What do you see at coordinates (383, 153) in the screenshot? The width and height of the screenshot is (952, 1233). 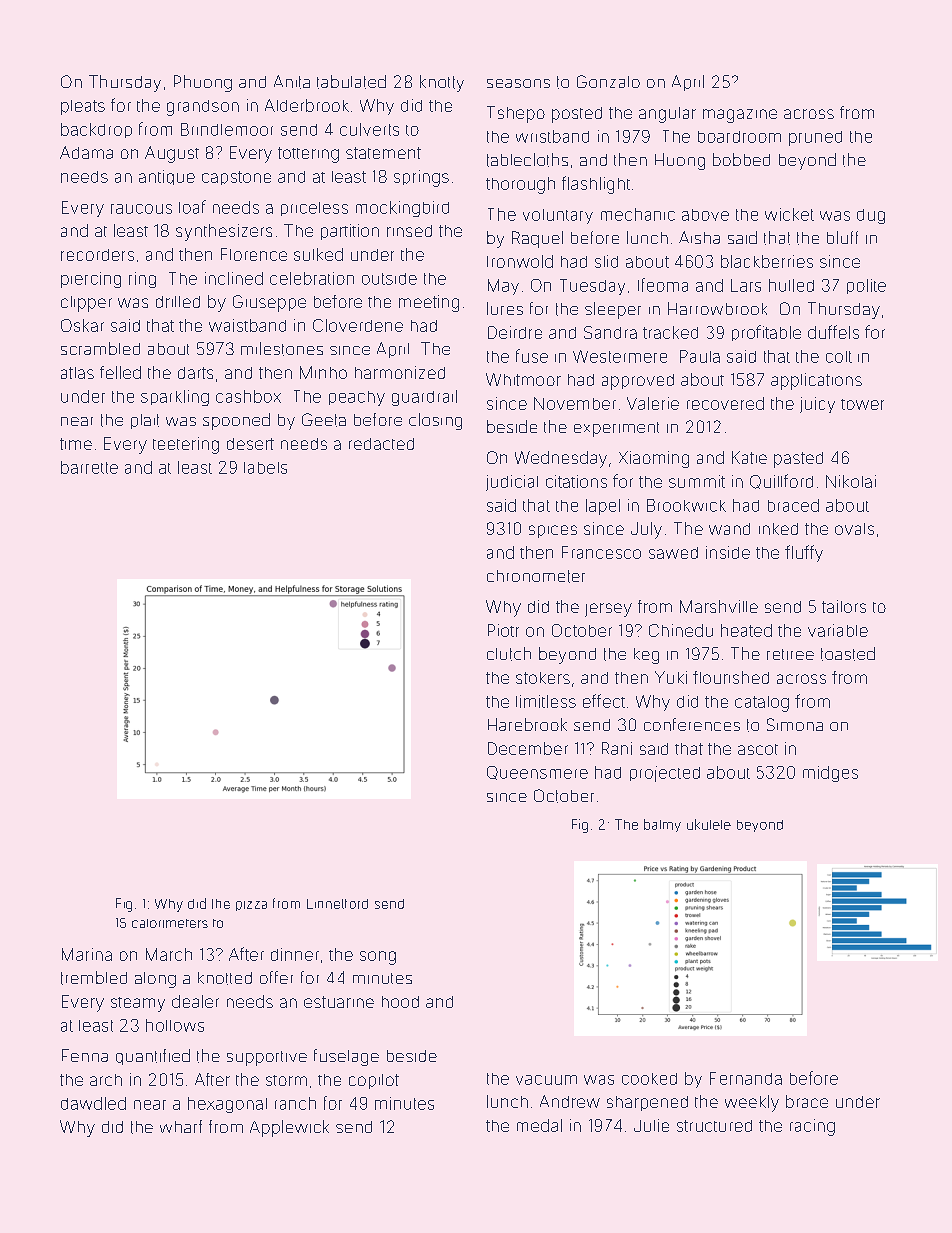 I see `statement` at bounding box center [383, 153].
